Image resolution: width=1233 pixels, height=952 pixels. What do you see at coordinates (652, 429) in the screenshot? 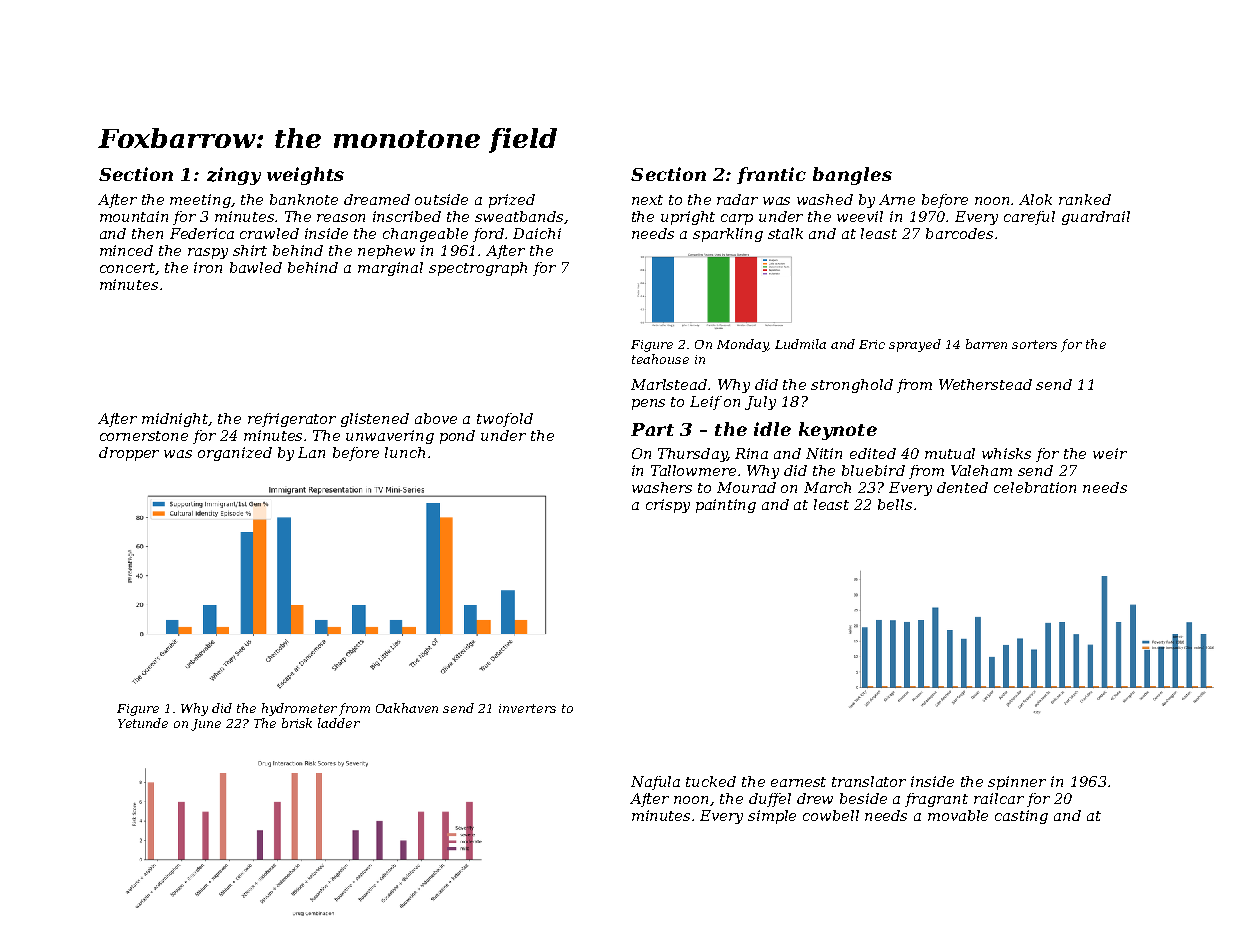
I see `Part` at bounding box center [652, 429].
